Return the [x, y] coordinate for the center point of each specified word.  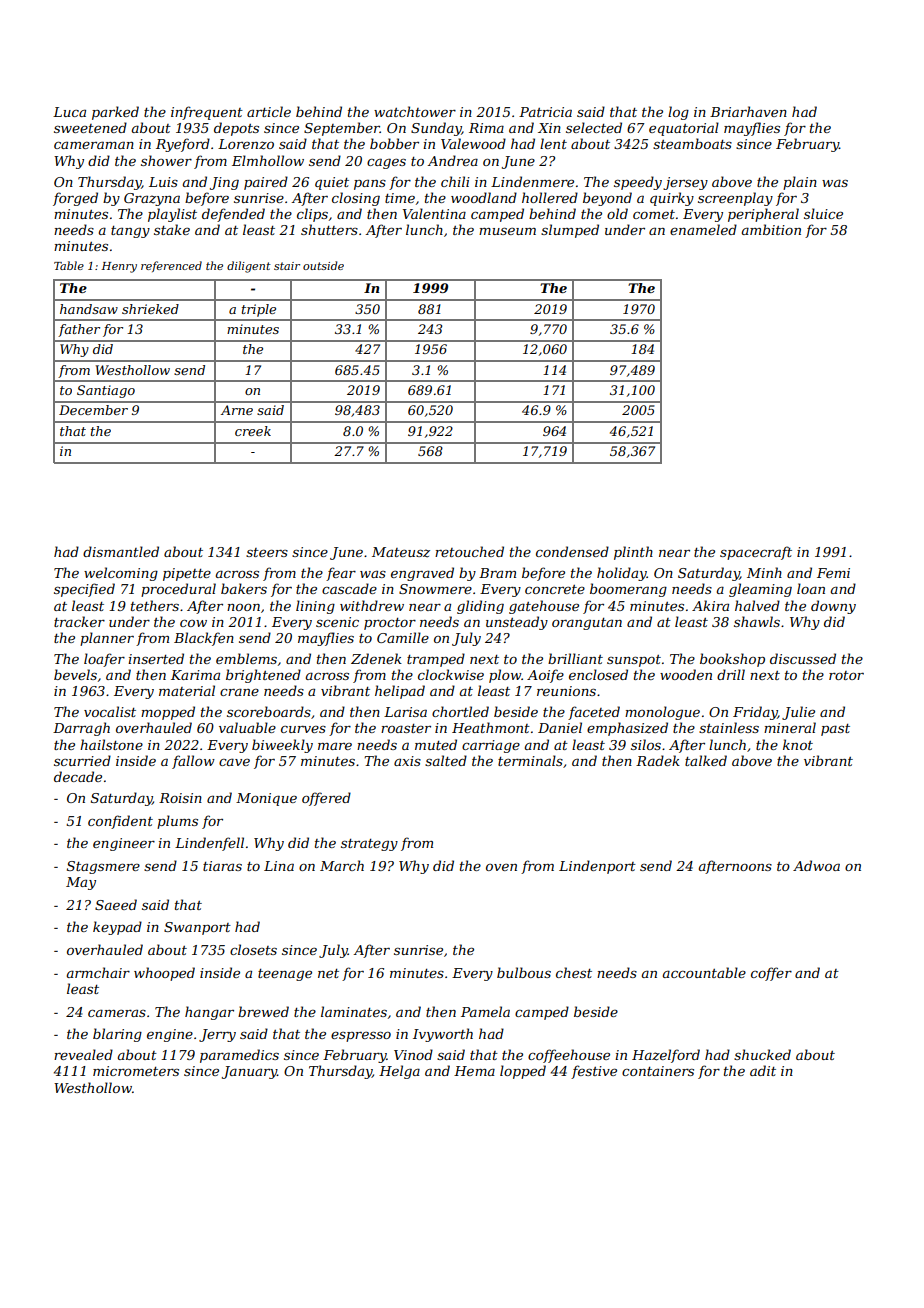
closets [253, 949]
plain [800, 183]
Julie [798, 713]
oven [501, 867]
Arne [237, 410]
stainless [729, 727]
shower [166, 160]
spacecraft [756, 553]
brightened [263, 676]
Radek [658, 760]
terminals [530, 760]
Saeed [116, 904]
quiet [332, 183]
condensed [572, 551]
